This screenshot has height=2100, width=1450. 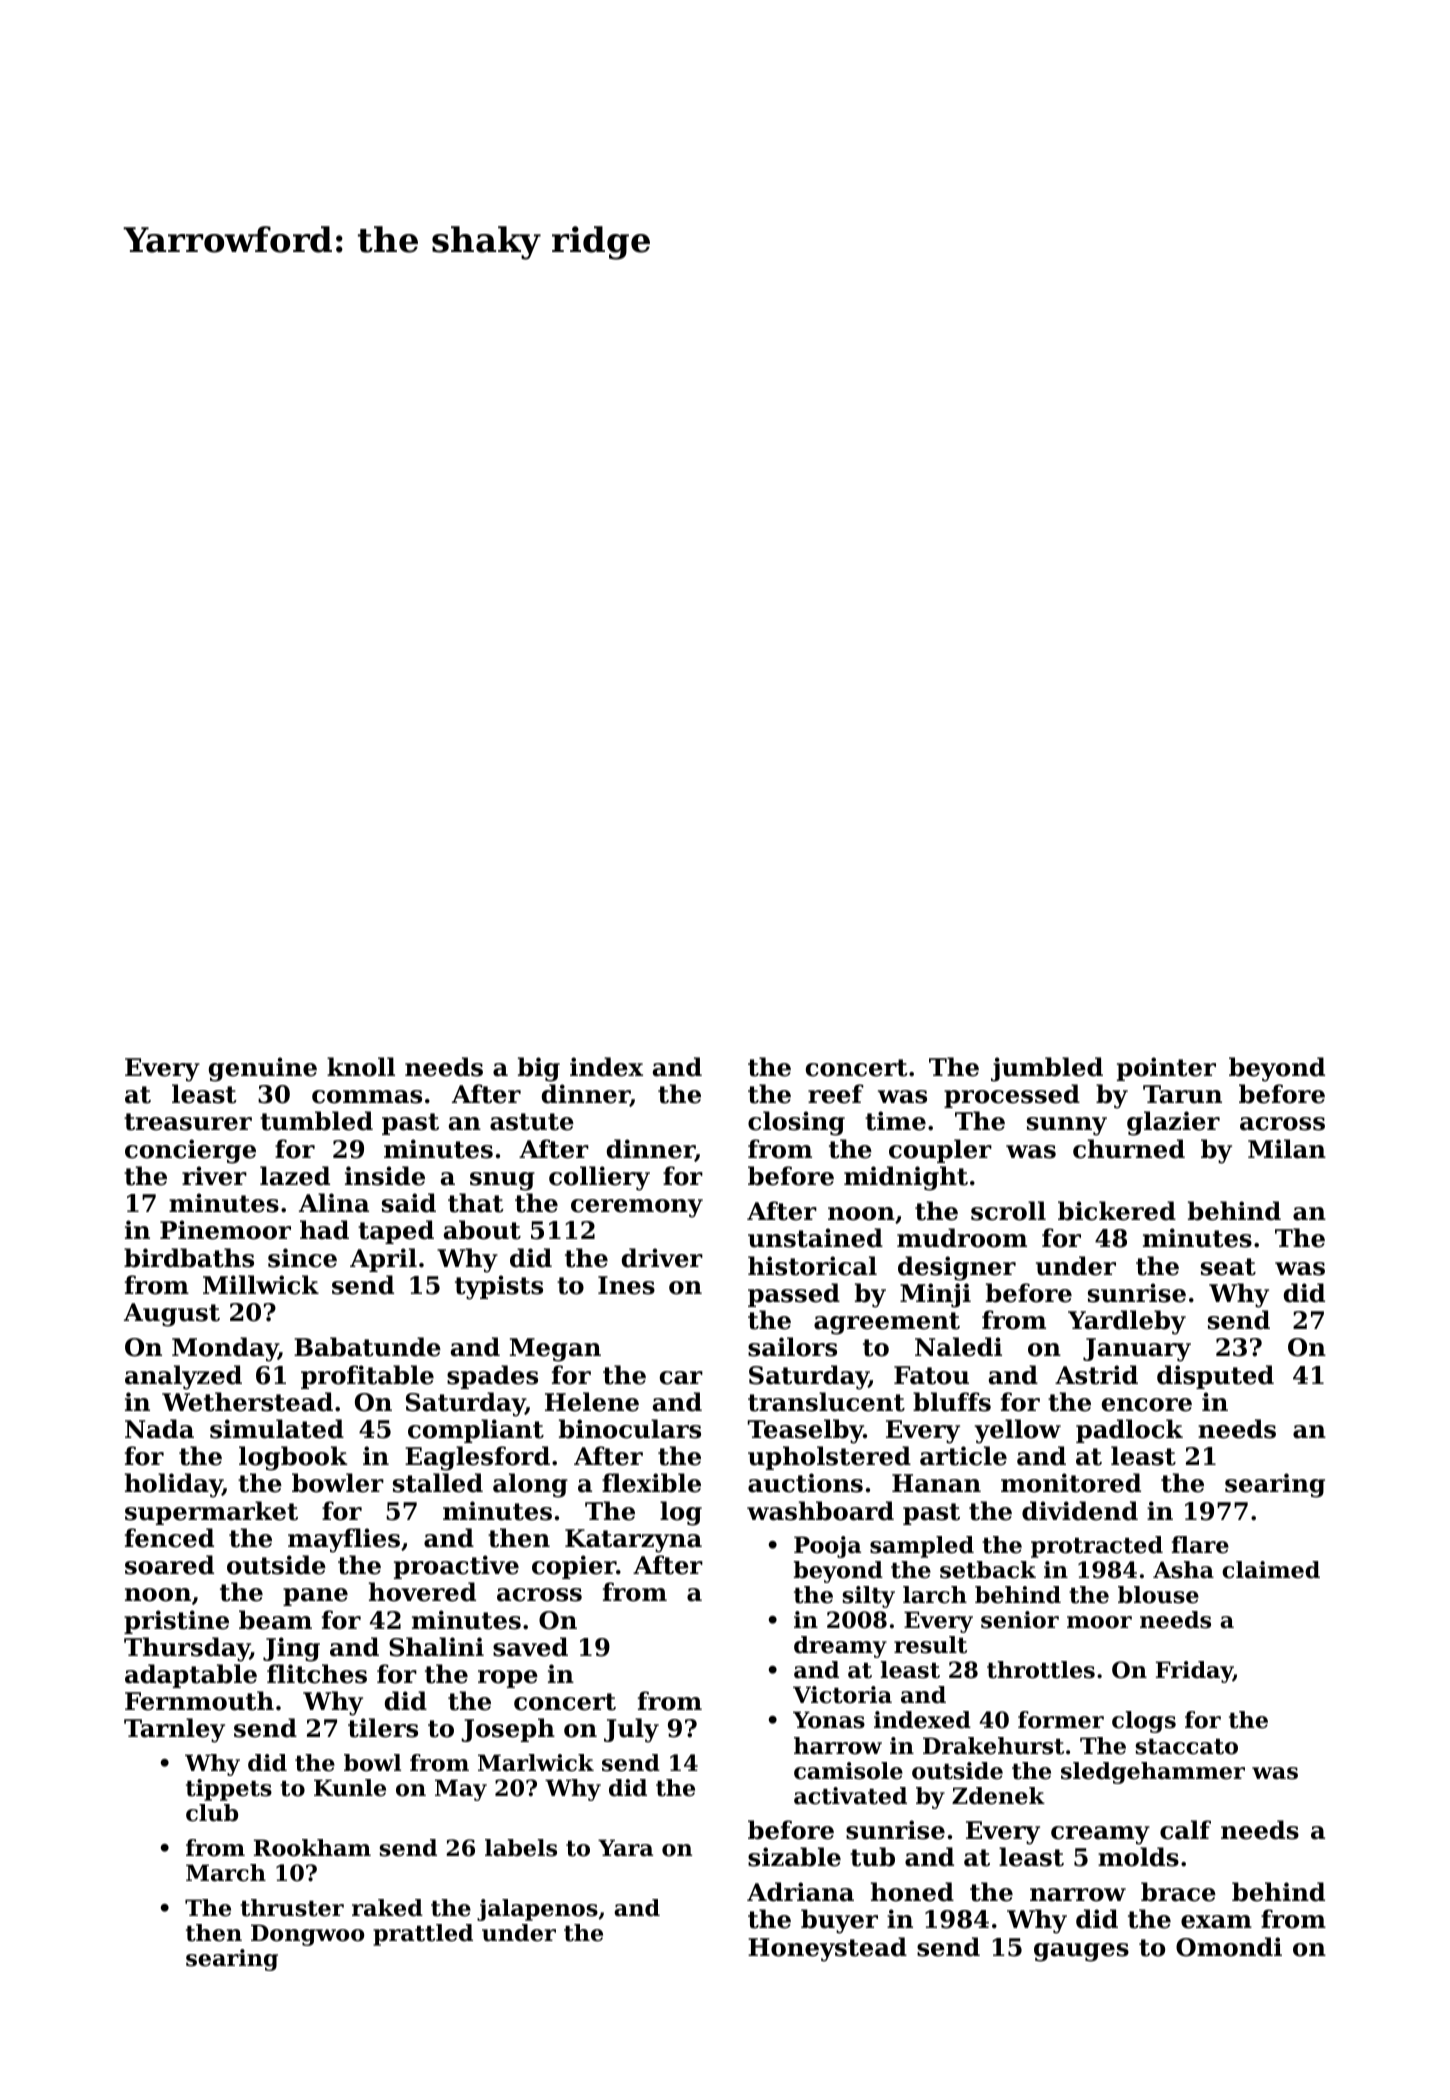 What do you see at coordinates (1215, 1377) in the screenshot?
I see `disputed` at bounding box center [1215, 1377].
